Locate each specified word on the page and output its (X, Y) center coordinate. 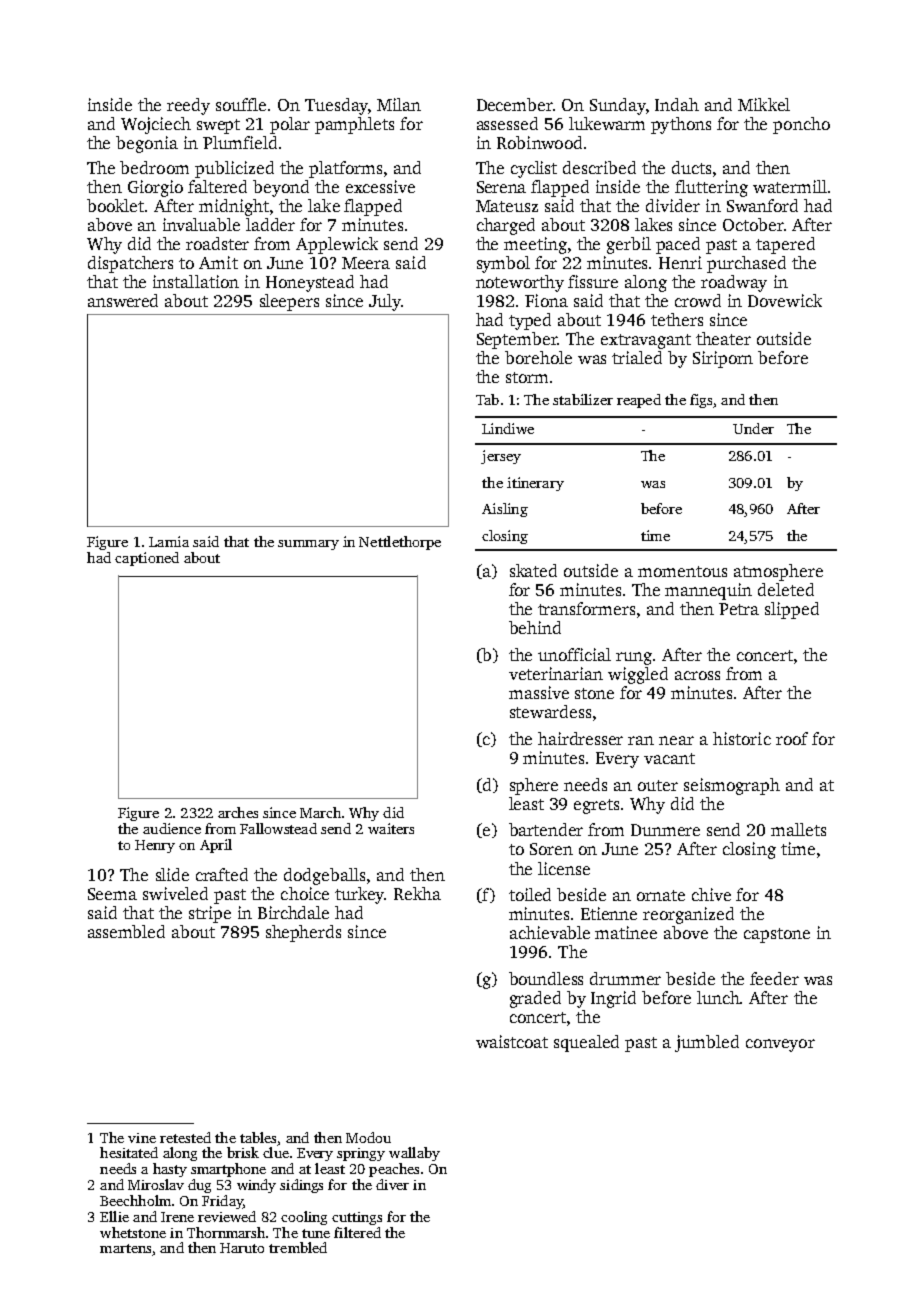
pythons (681, 125)
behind (535, 627)
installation (196, 281)
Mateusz (507, 206)
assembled (126, 931)
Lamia (169, 541)
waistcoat (512, 1041)
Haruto (242, 1248)
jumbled (707, 1043)
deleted (786, 589)
